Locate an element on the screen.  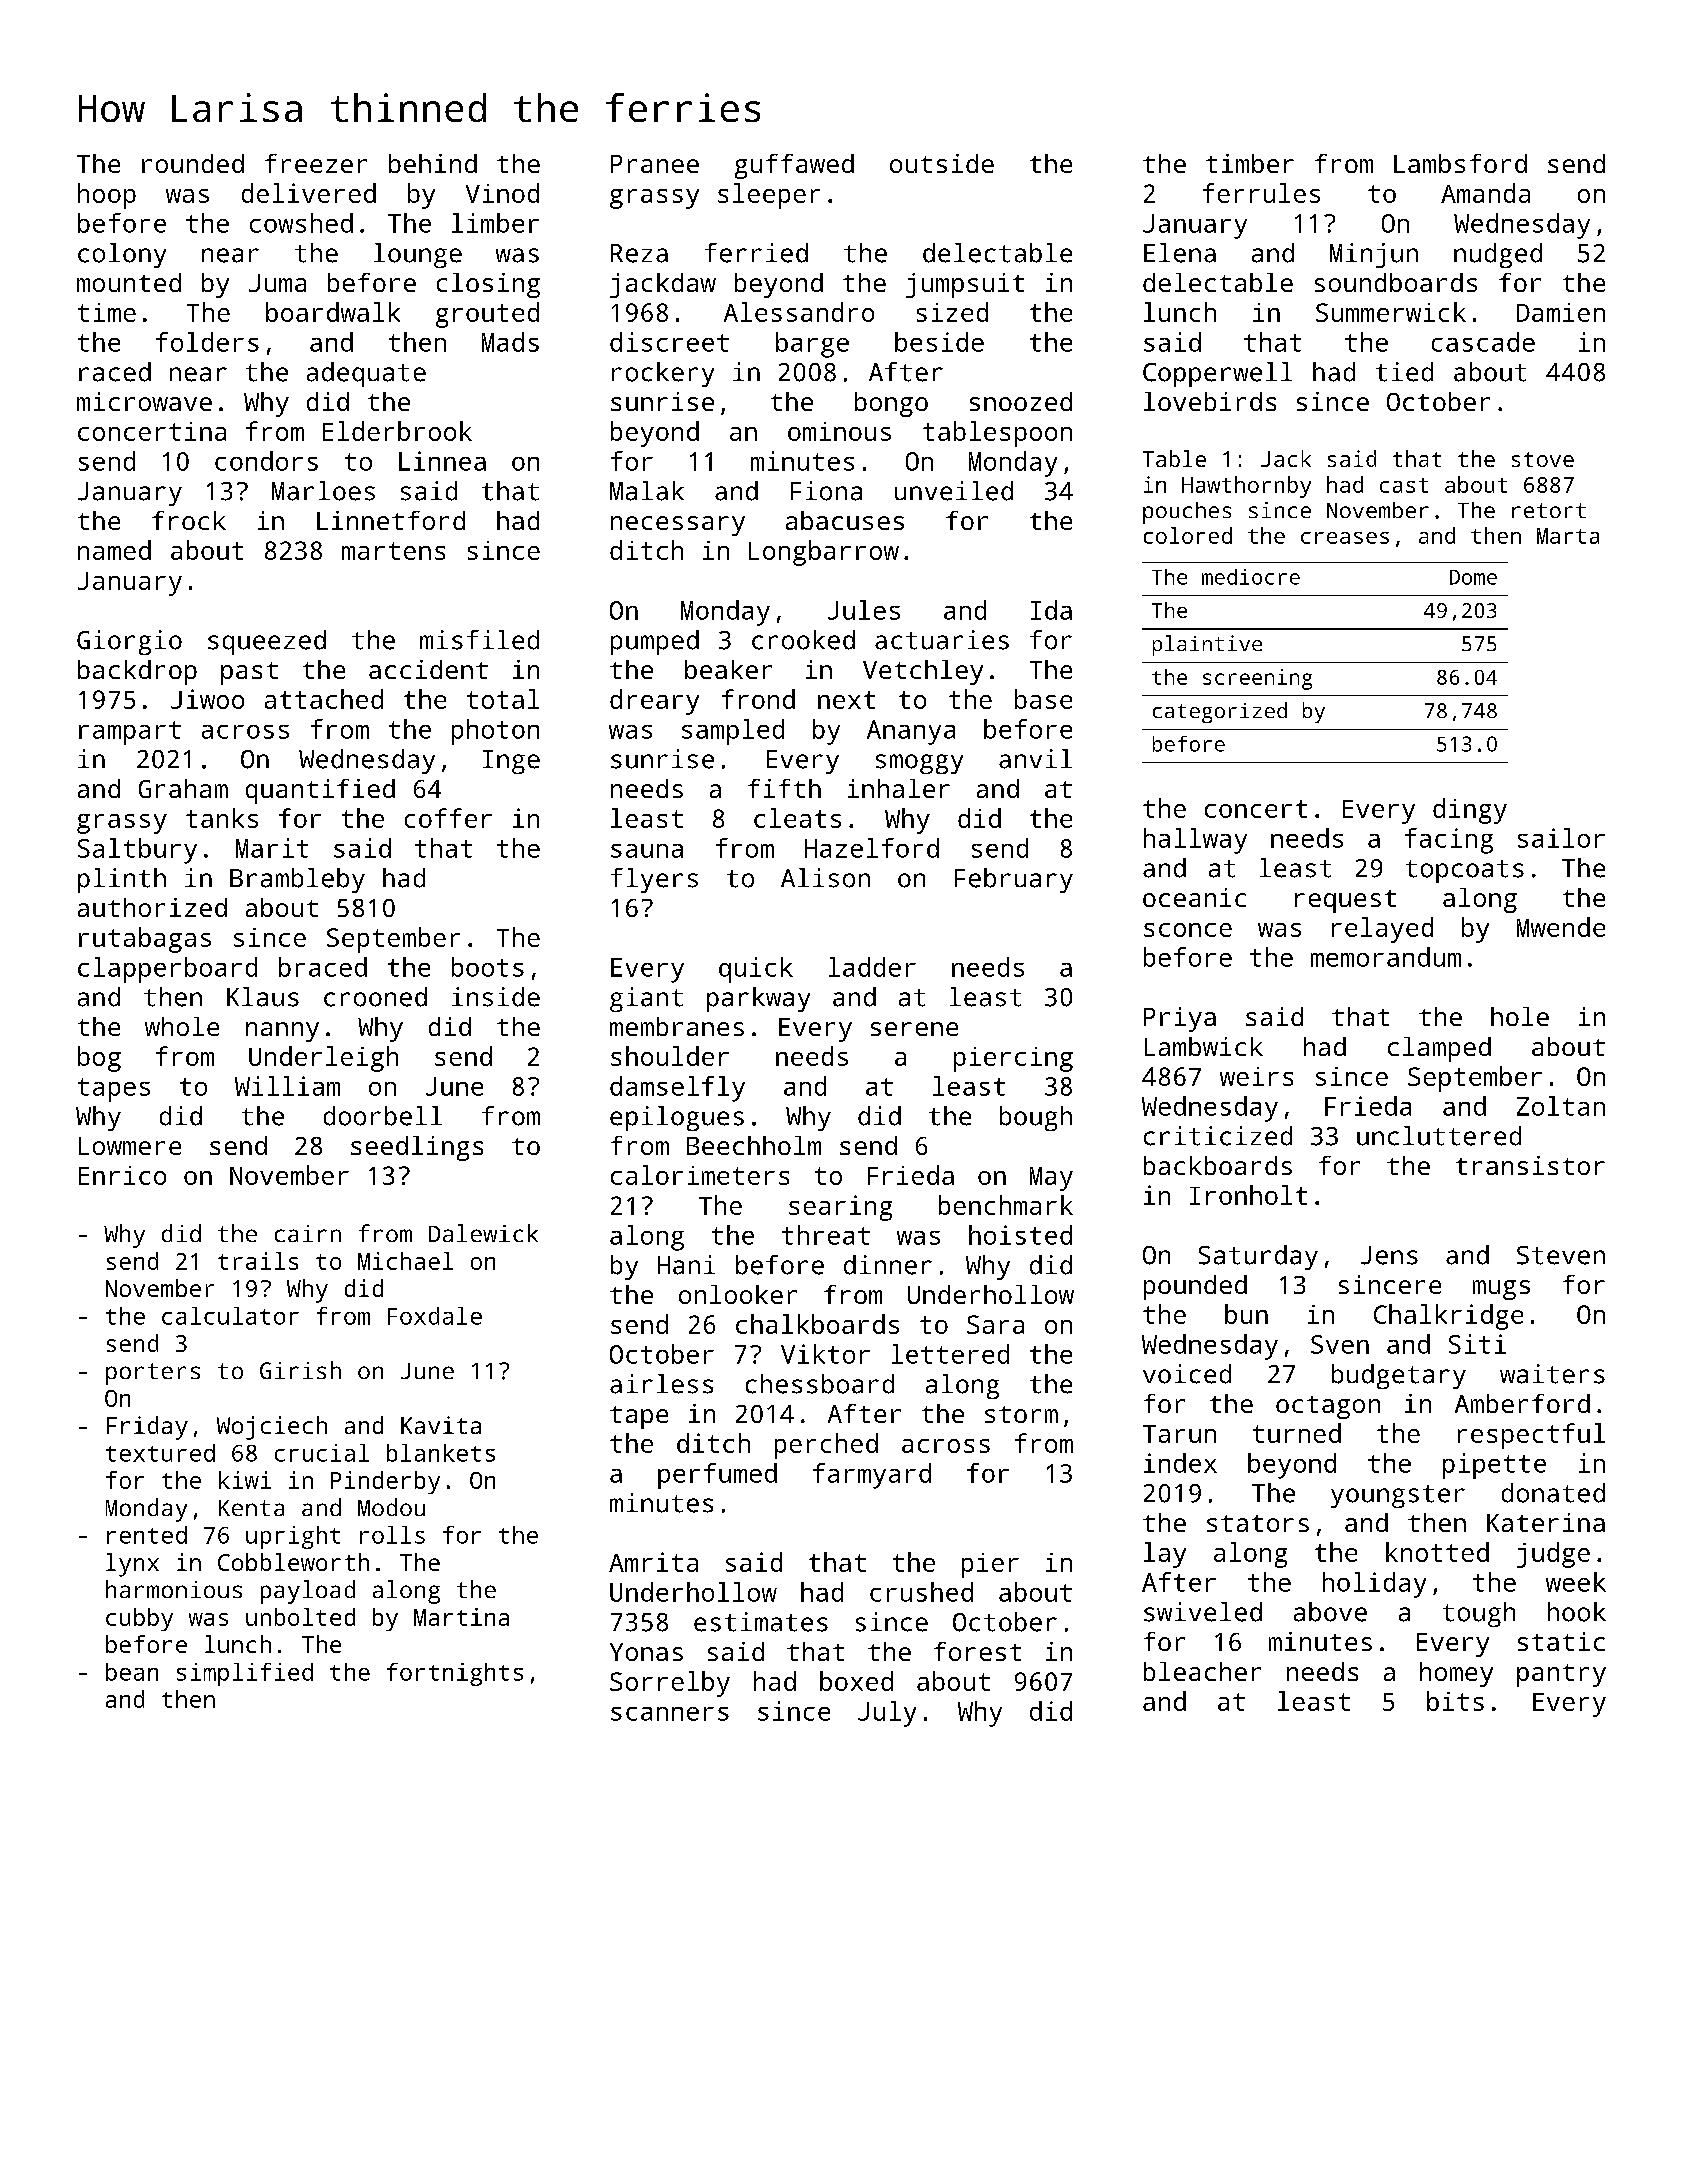
sampled is located at coordinates (733, 732).
